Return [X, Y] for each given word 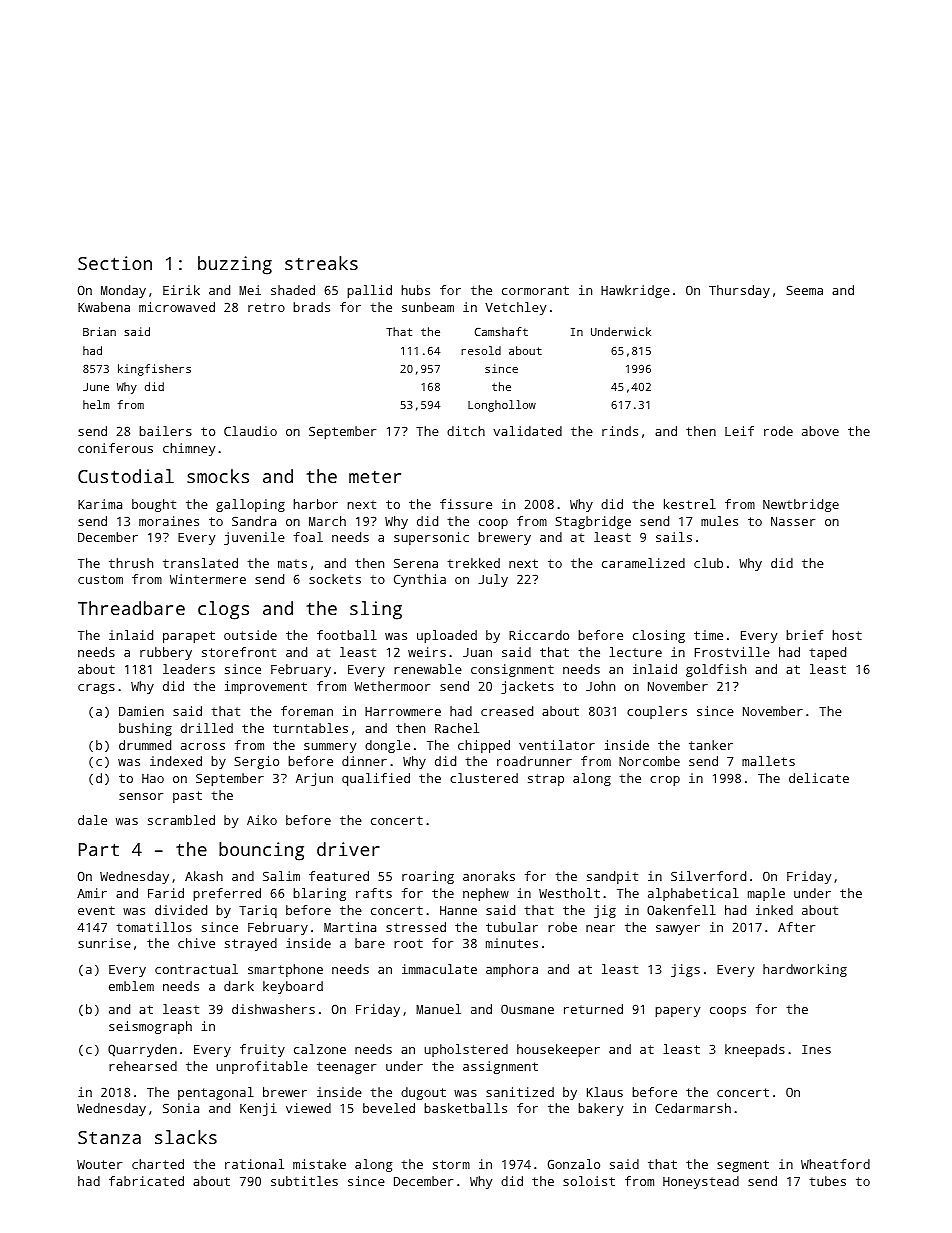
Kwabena [104, 307]
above [820, 431]
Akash [204, 876]
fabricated [146, 1181]
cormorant [535, 290]
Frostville [732, 652]
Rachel [457, 728]
